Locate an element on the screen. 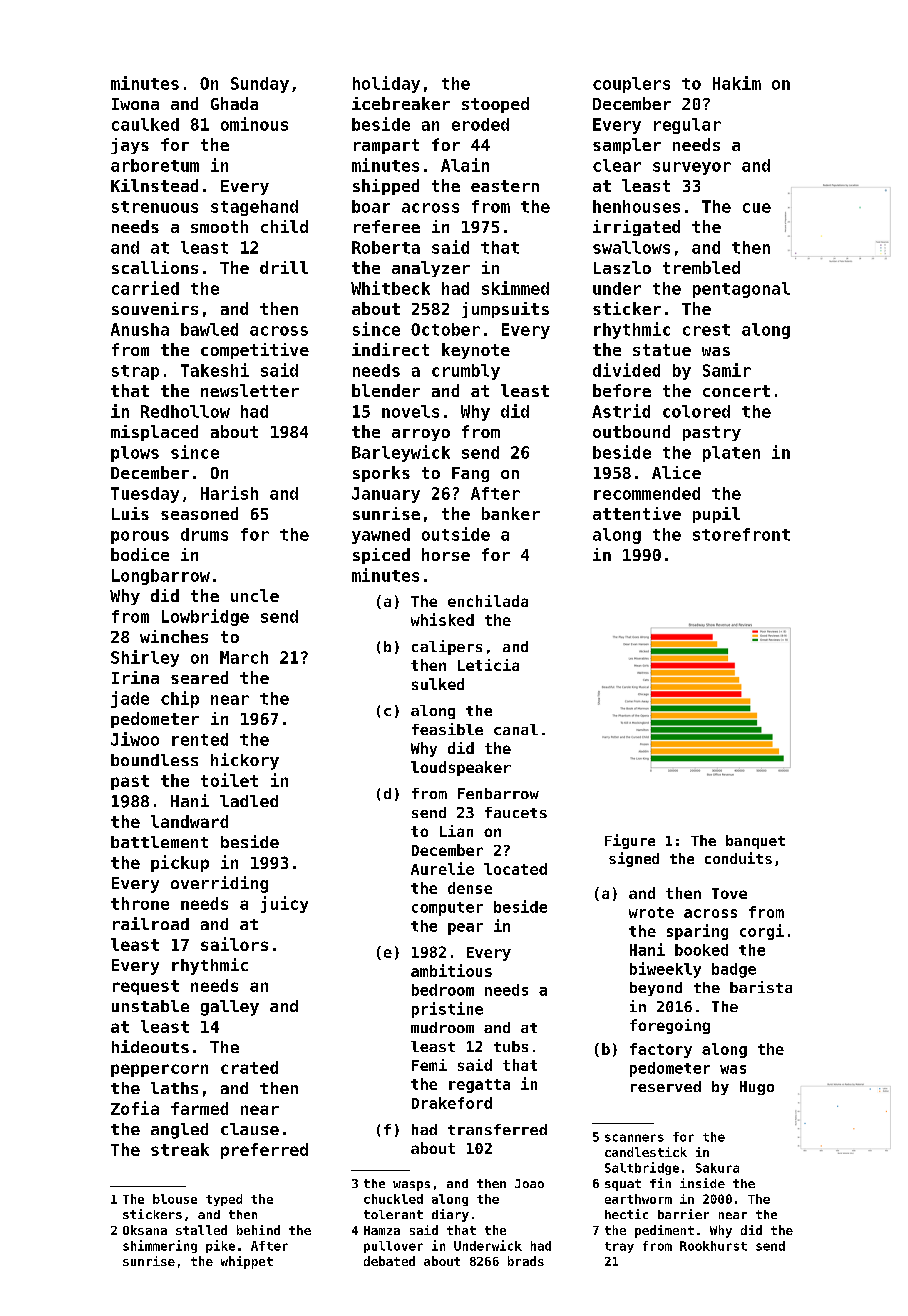 The width and height of the screenshot is (908, 1316). eastern is located at coordinates (505, 186).
